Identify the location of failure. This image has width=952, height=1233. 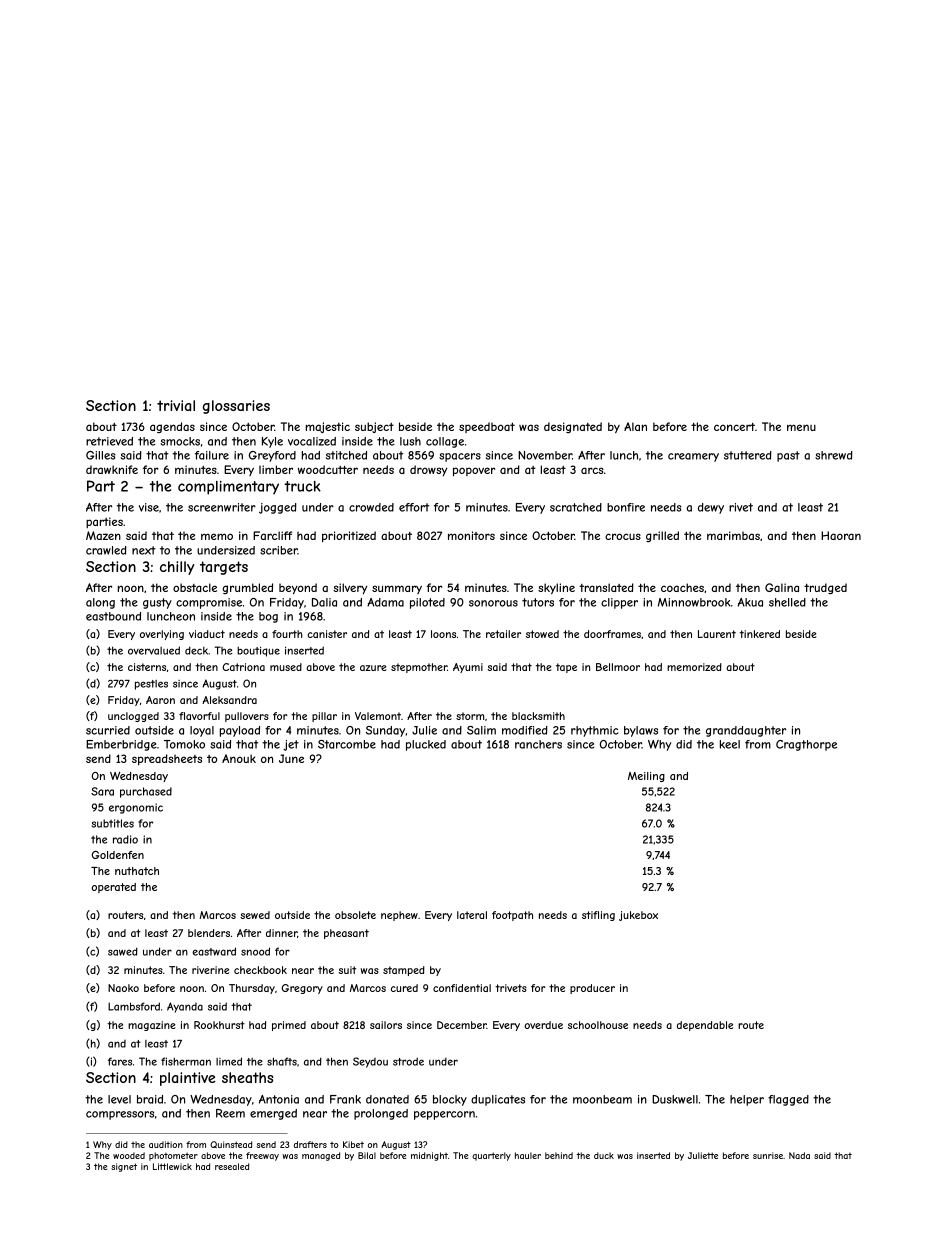
(212, 455).
